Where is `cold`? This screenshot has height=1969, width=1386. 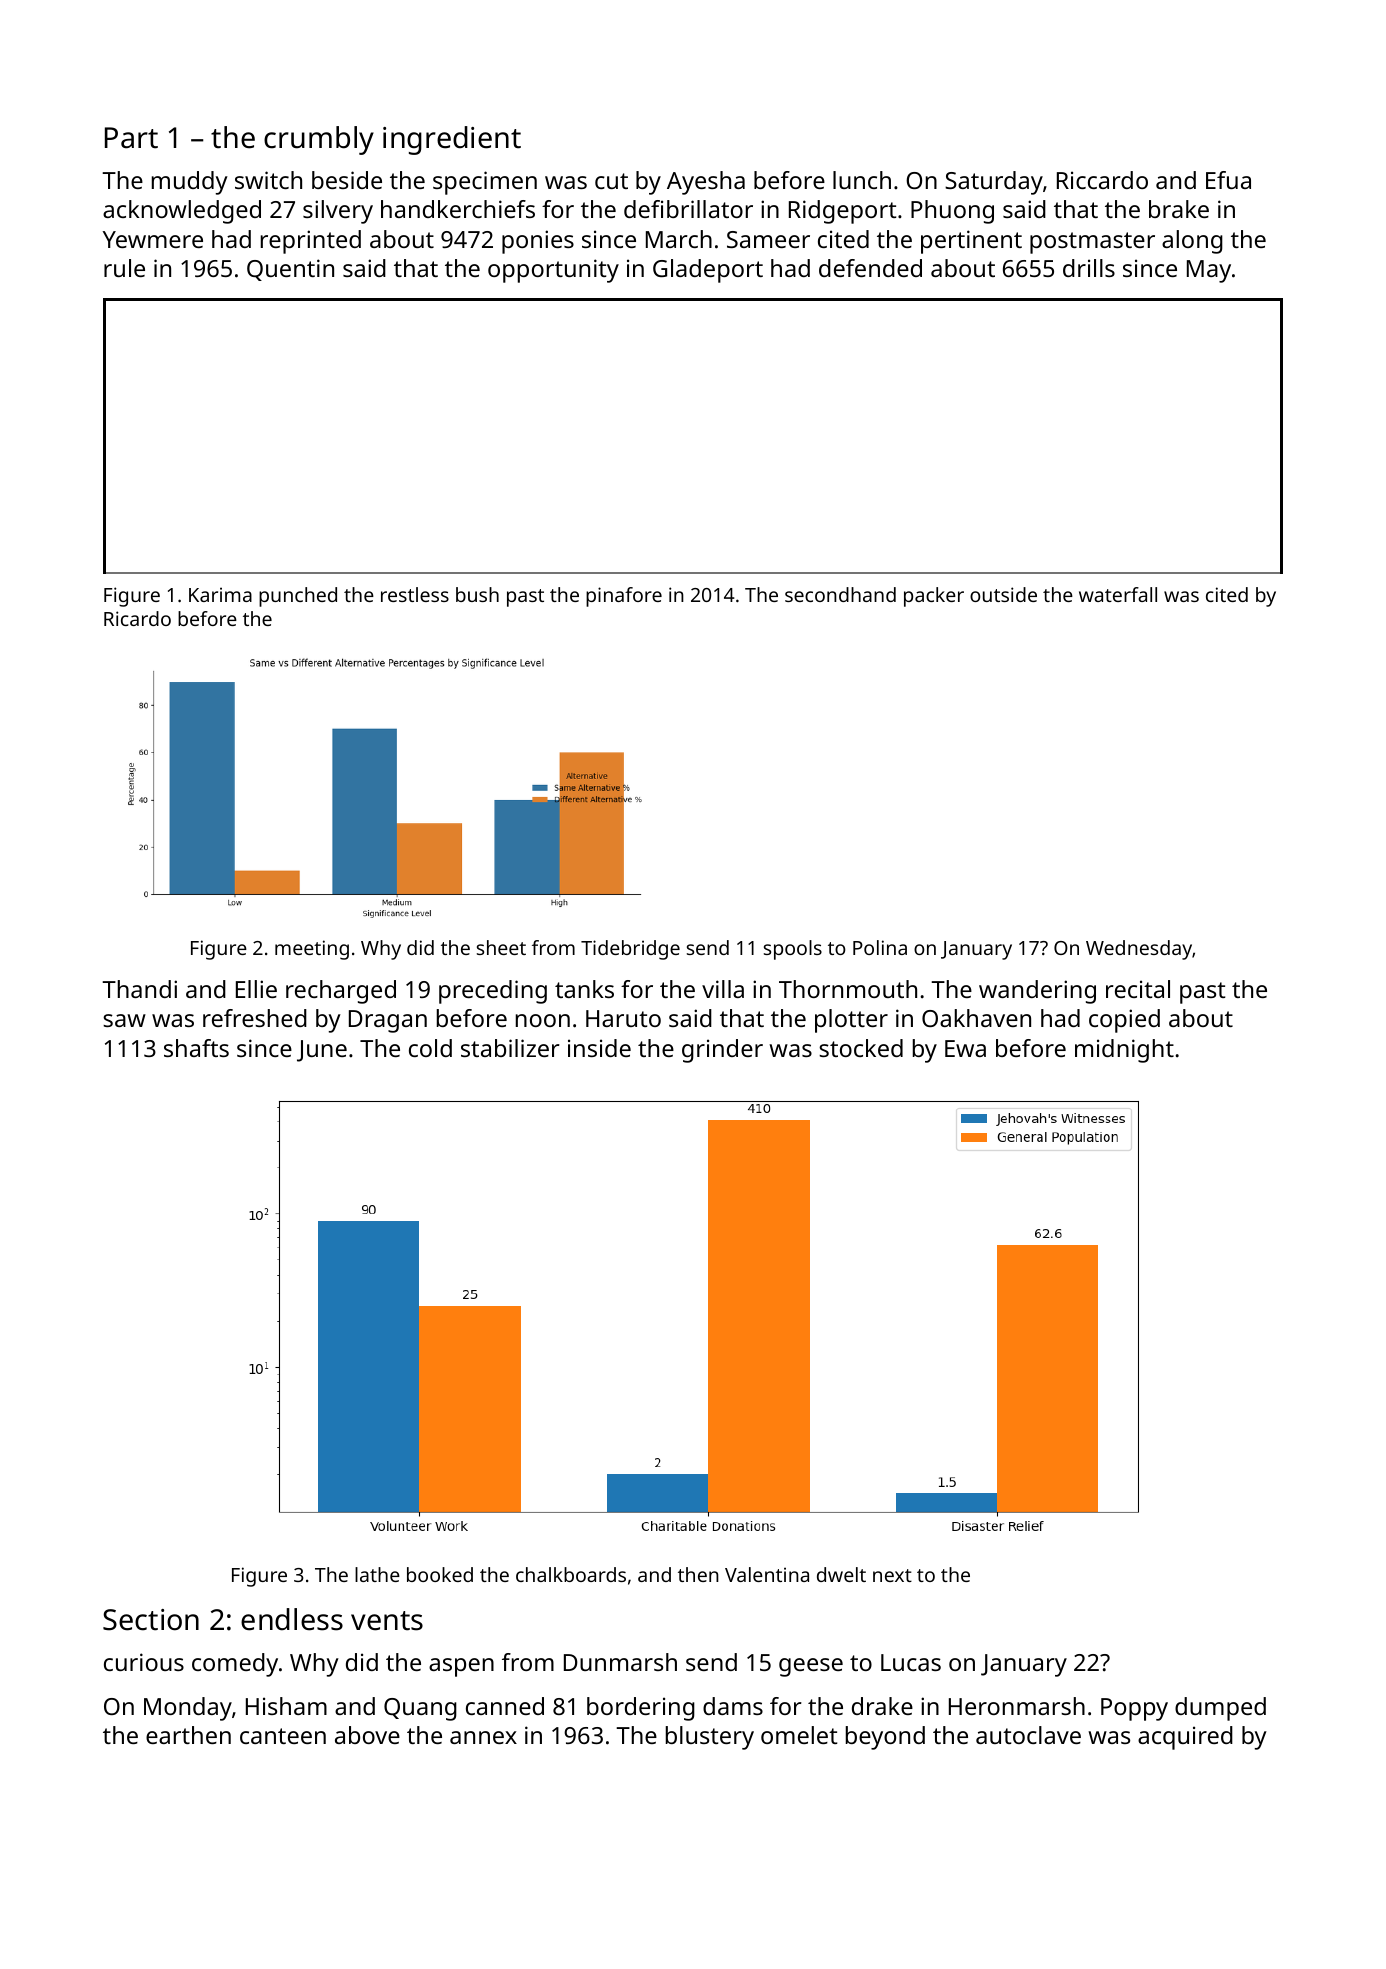
cold is located at coordinates (430, 1048).
